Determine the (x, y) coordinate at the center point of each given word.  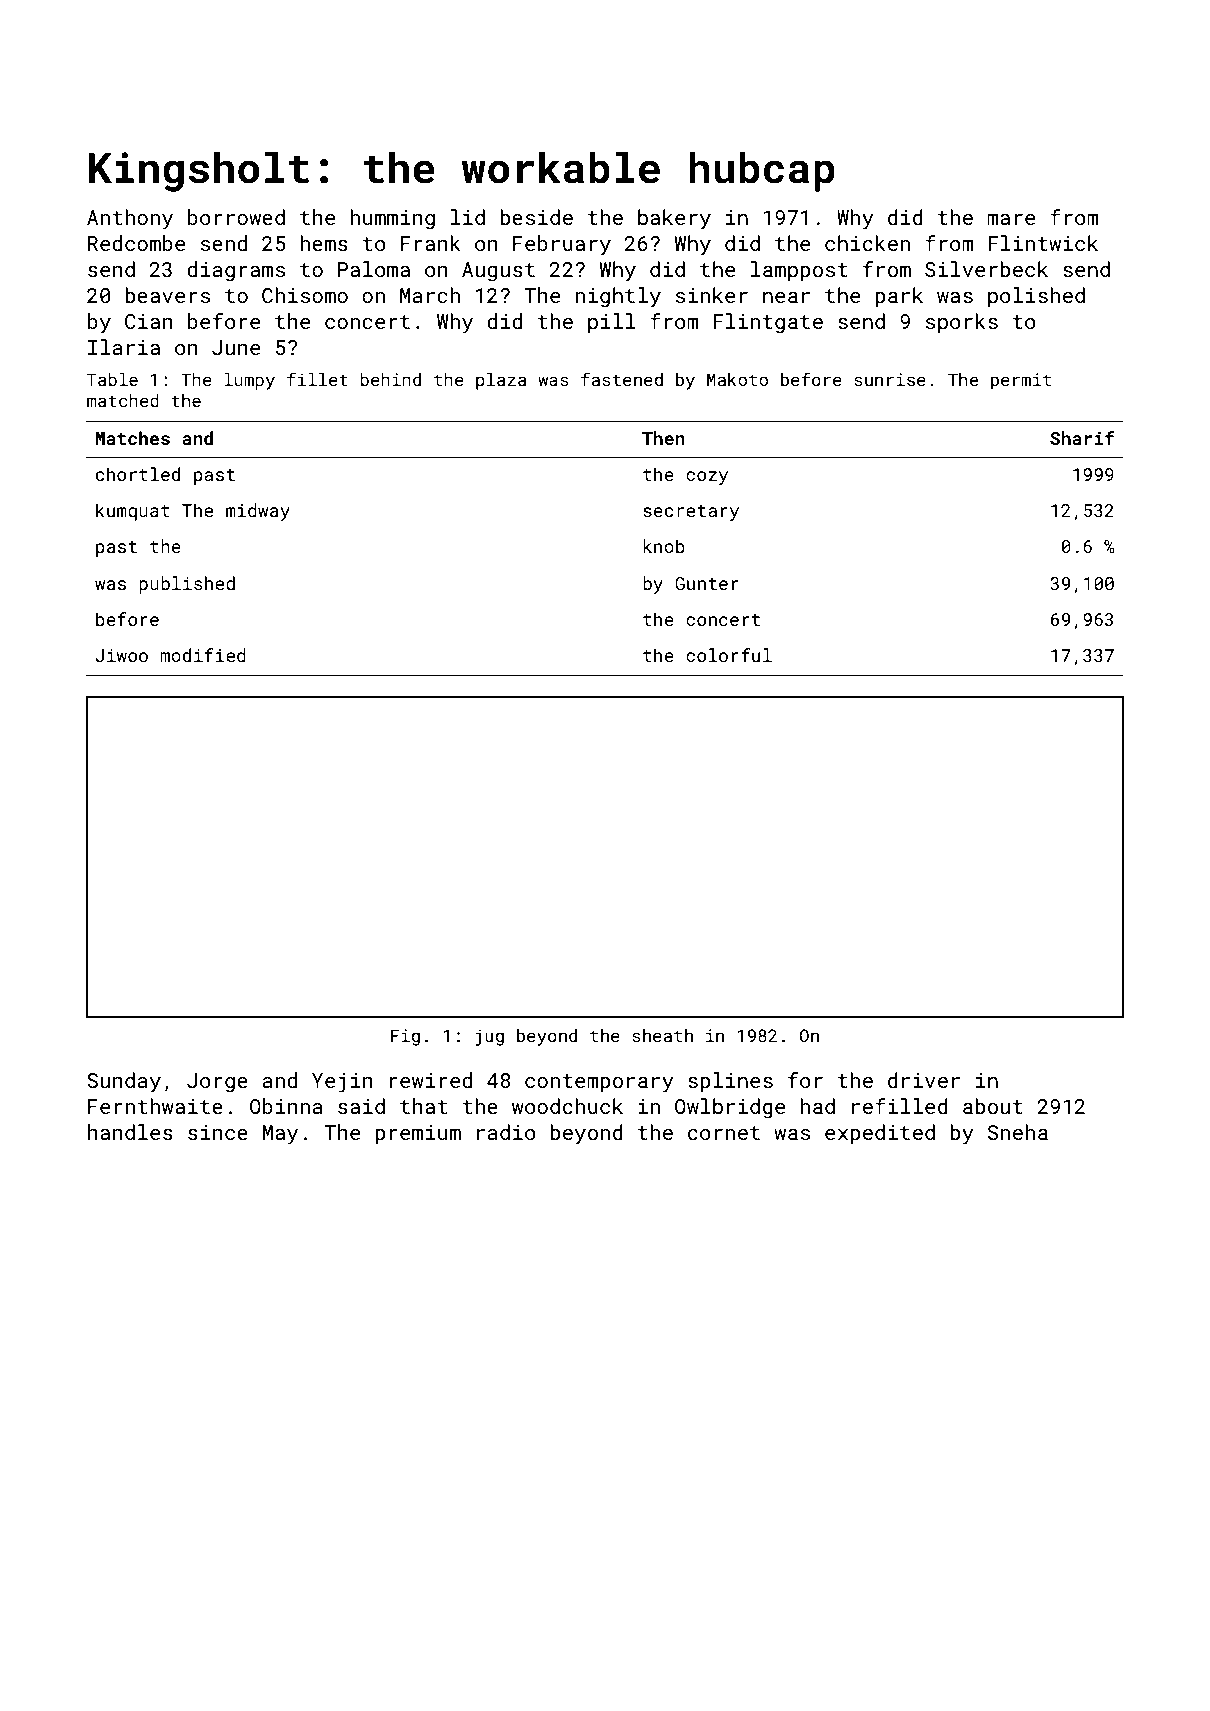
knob (664, 546)
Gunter (707, 583)
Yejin (342, 1083)
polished (1036, 297)
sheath (662, 1035)
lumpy (249, 381)
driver (924, 1080)
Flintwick (1043, 243)
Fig (405, 1037)
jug (489, 1037)
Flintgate (768, 323)
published (187, 585)
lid (468, 217)
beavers (167, 295)
